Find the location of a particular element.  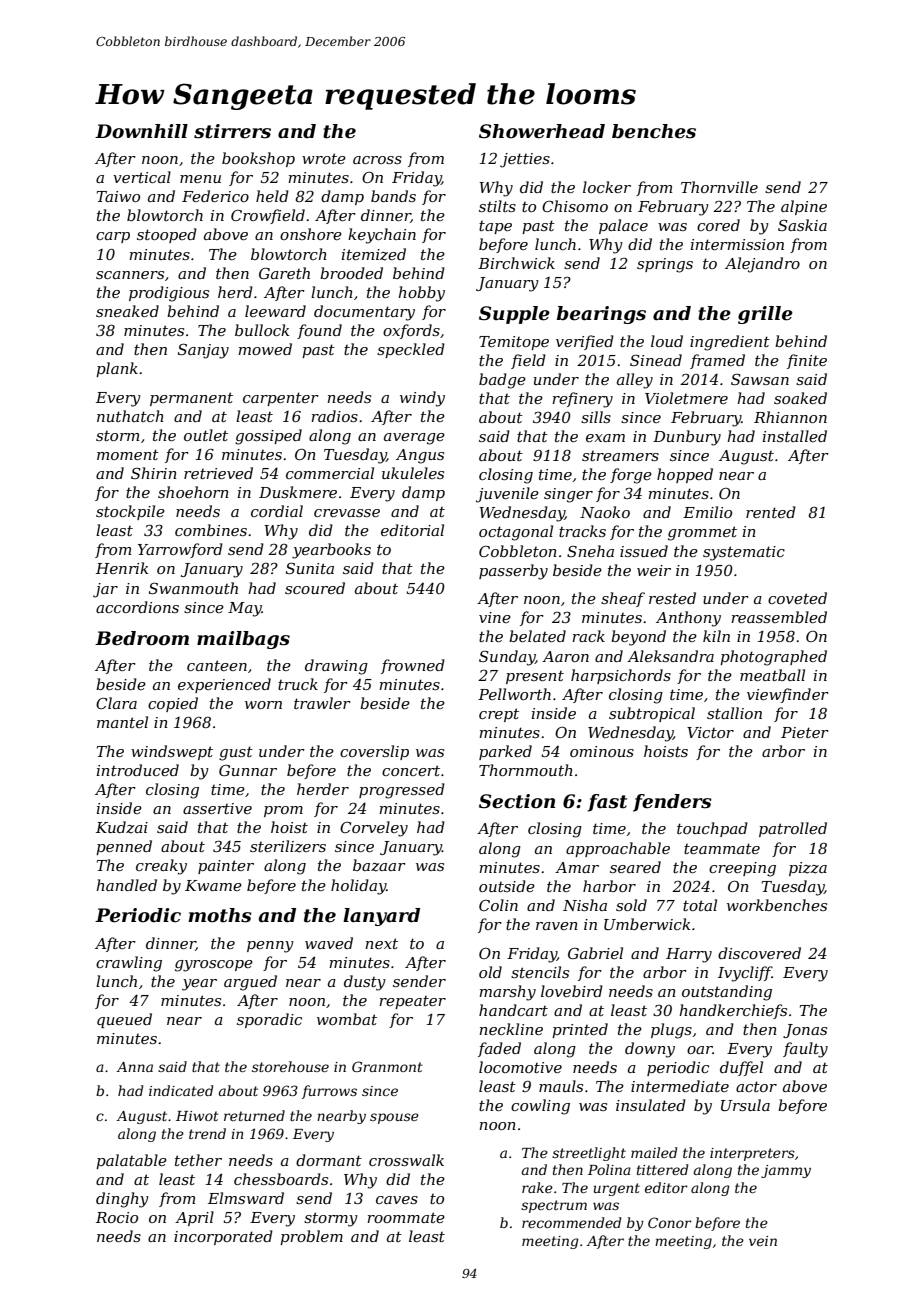

Thornville is located at coordinates (719, 187).
